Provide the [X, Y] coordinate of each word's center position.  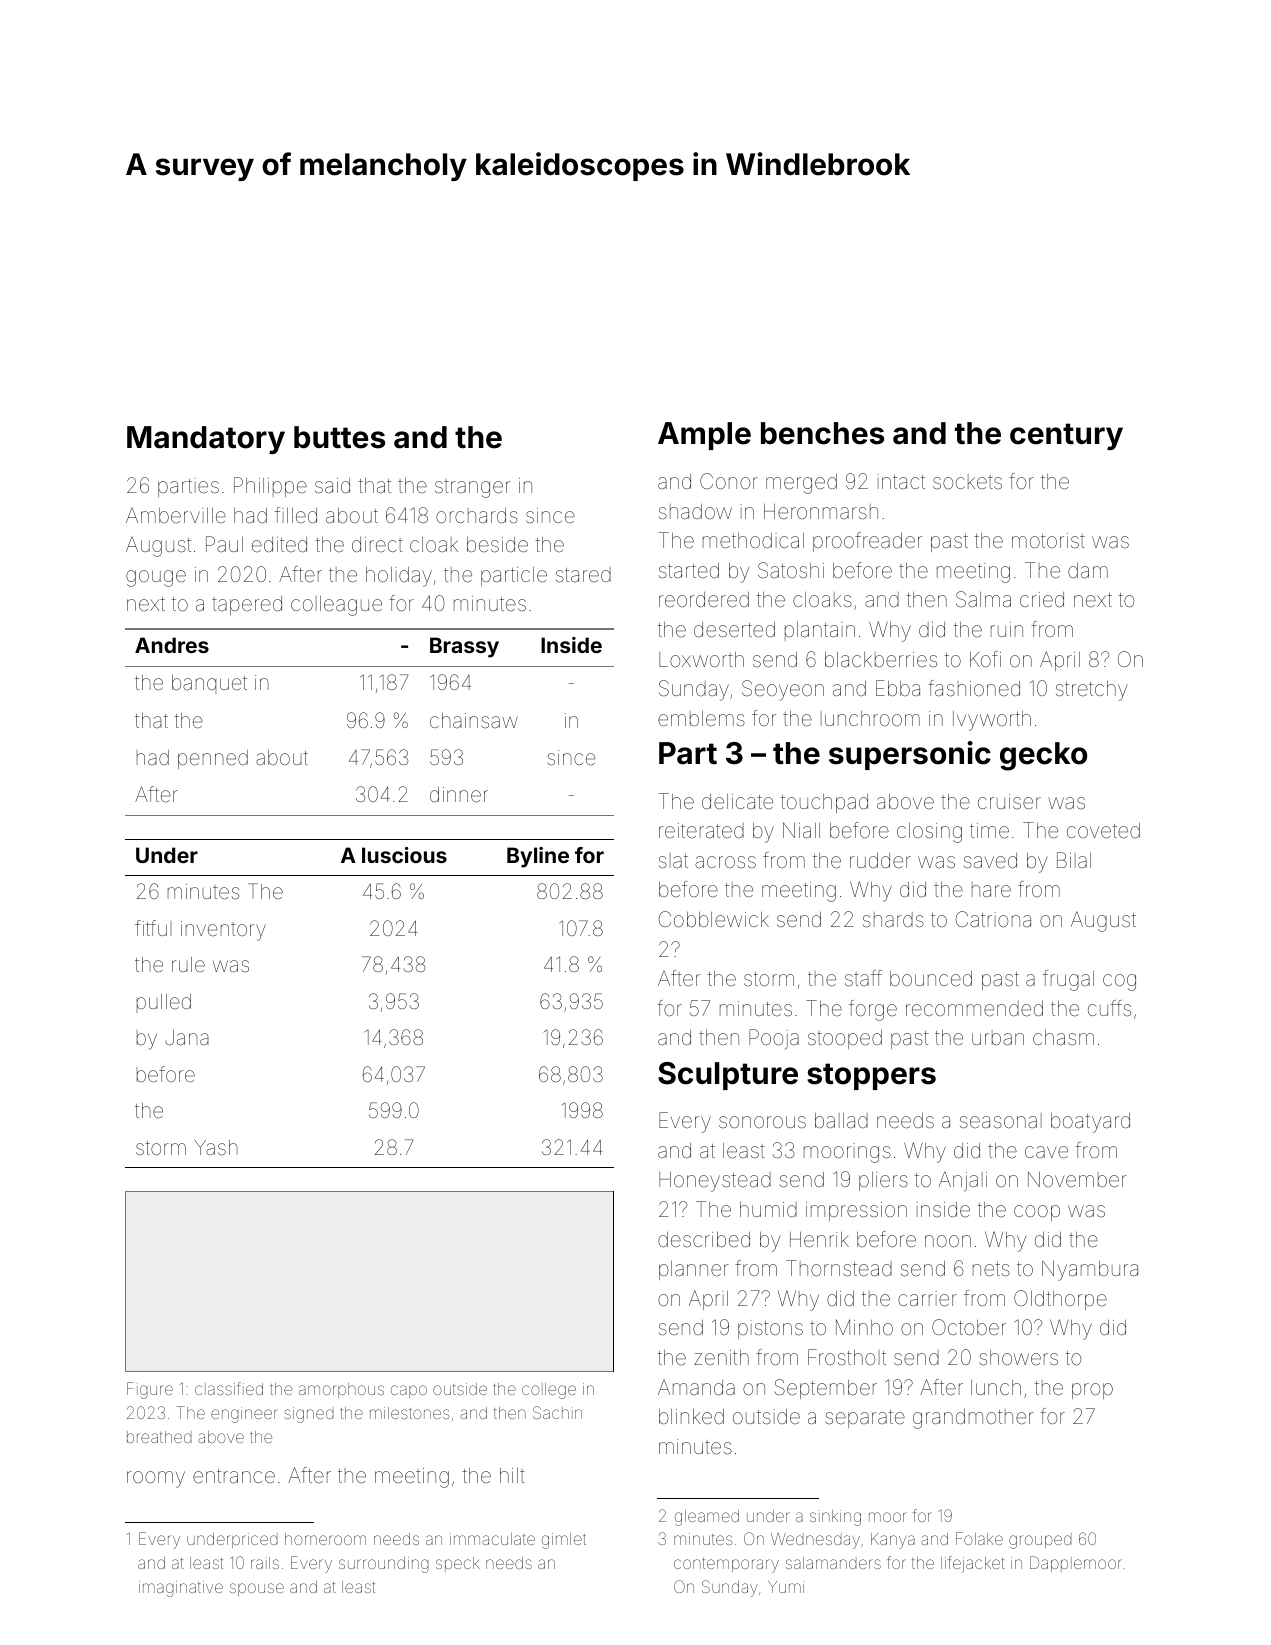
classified [229, 1388]
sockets [967, 481]
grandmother [973, 1419]
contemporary [726, 1565]
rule [188, 964]
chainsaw [474, 720]
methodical [753, 540]
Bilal [1074, 860]
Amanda [696, 1387]
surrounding [384, 1565]
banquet [209, 684]
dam [1088, 570]
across [725, 862]
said [332, 485]
